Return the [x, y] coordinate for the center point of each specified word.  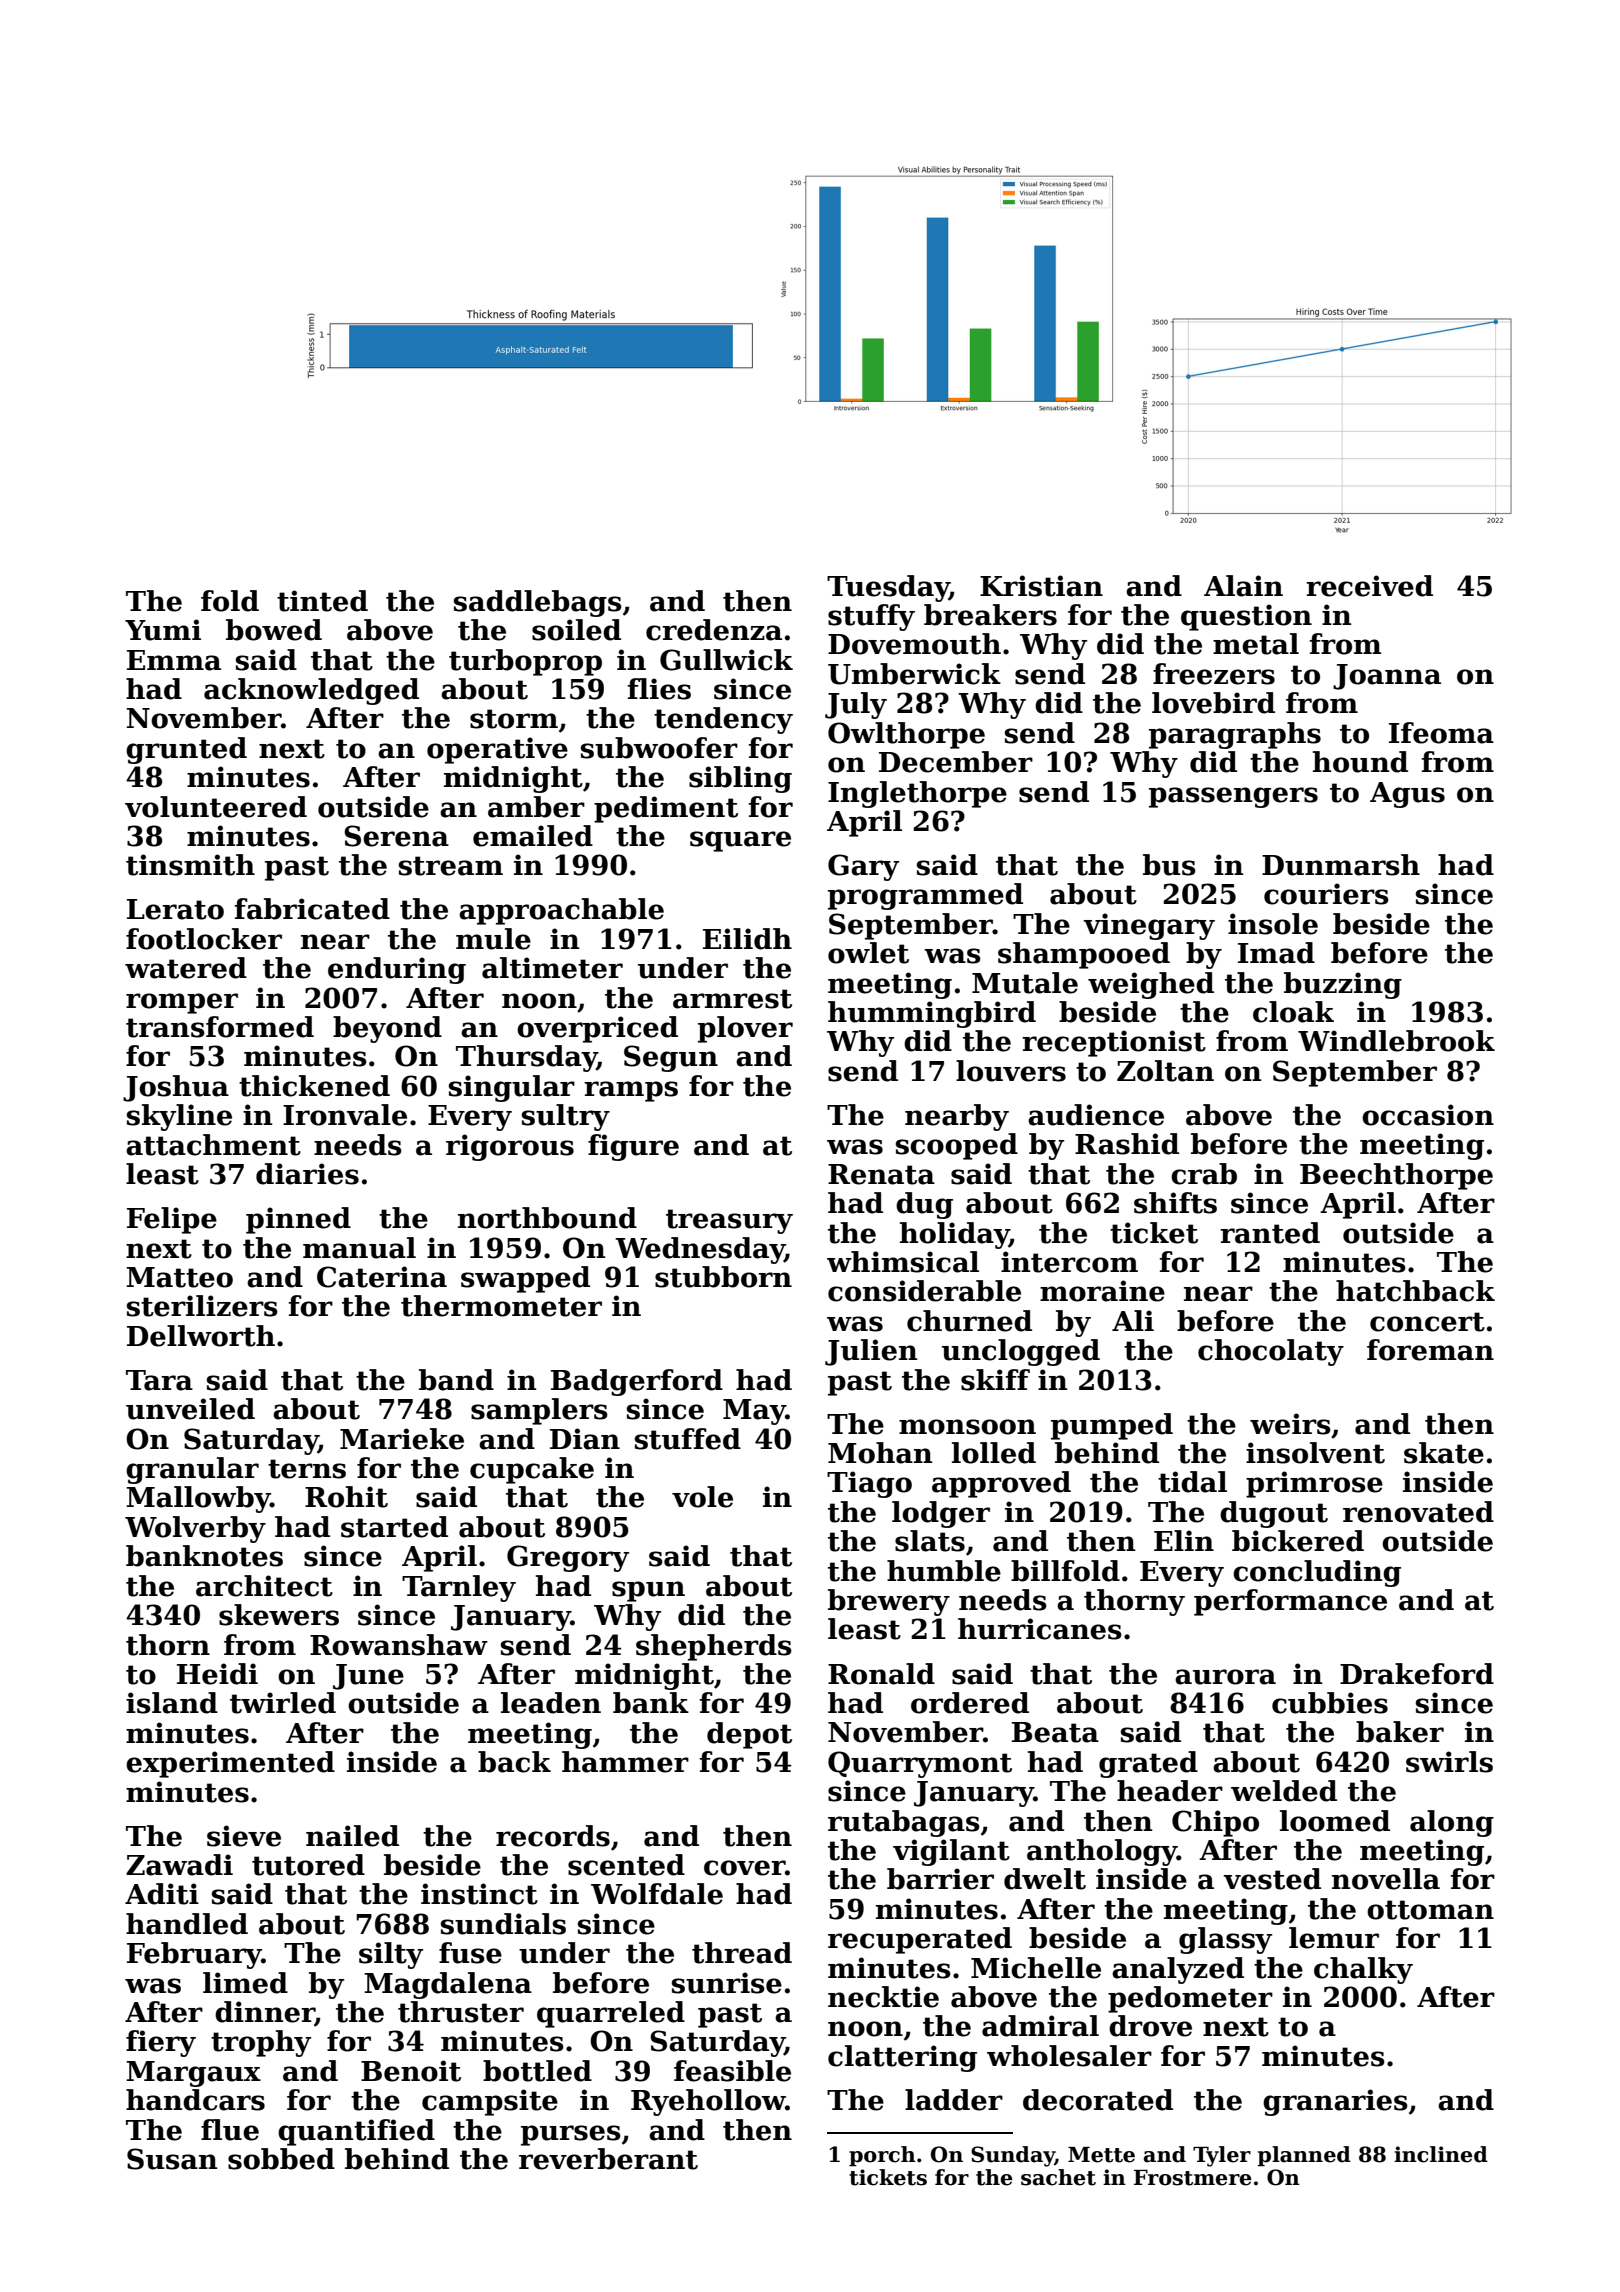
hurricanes [1040, 1629]
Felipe [172, 1220]
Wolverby [195, 1529]
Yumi [163, 630]
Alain [1243, 586]
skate [1444, 1453]
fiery [161, 2043]
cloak [1293, 1012]
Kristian [1041, 586]
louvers [1011, 1071]
